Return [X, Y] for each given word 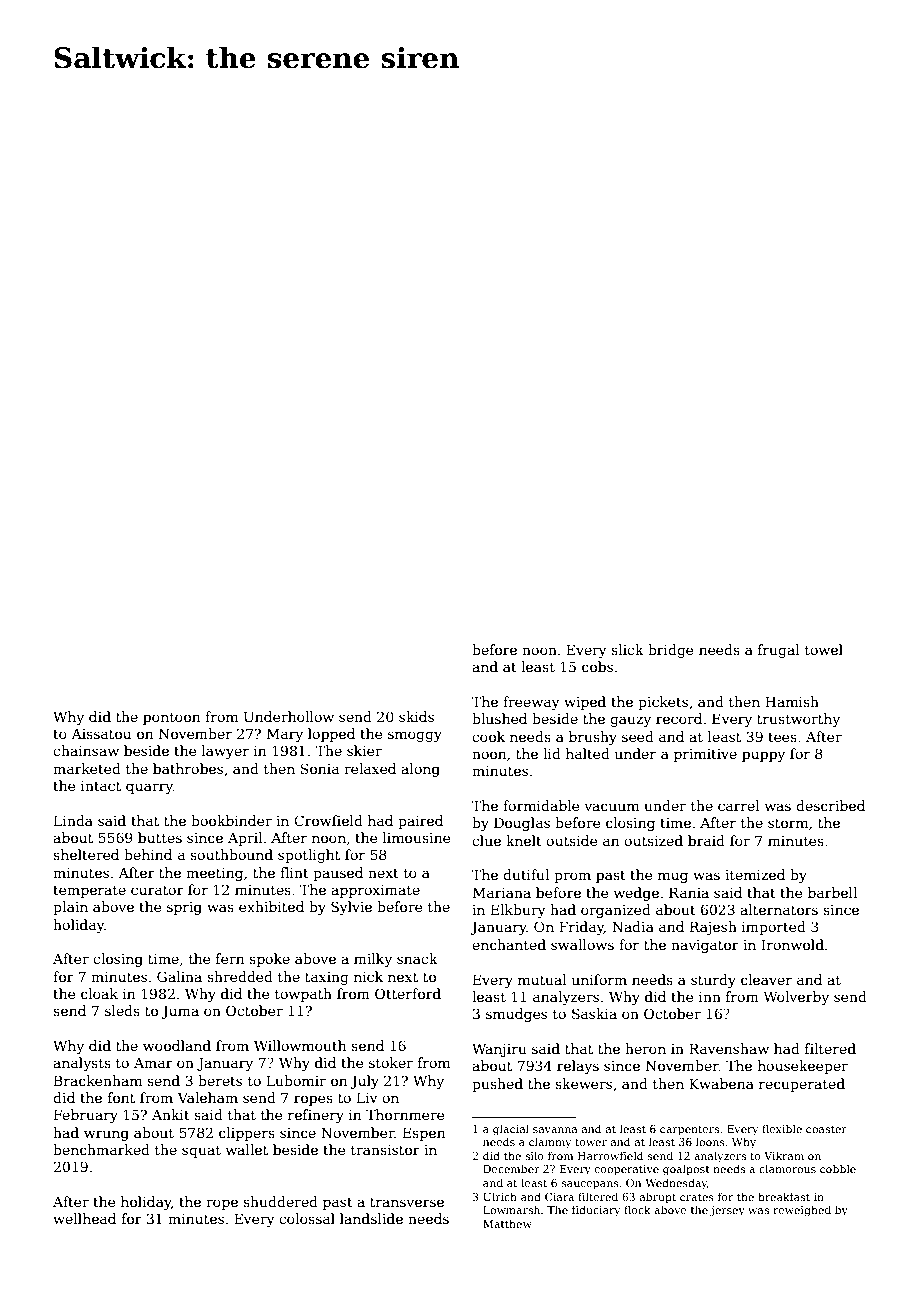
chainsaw [86, 750]
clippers [247, 1134]
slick [627, 649]
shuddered [280, 1201]
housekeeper [803, 1067]
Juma [180, 1012]
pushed [497, 1085]
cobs [597, 666]
